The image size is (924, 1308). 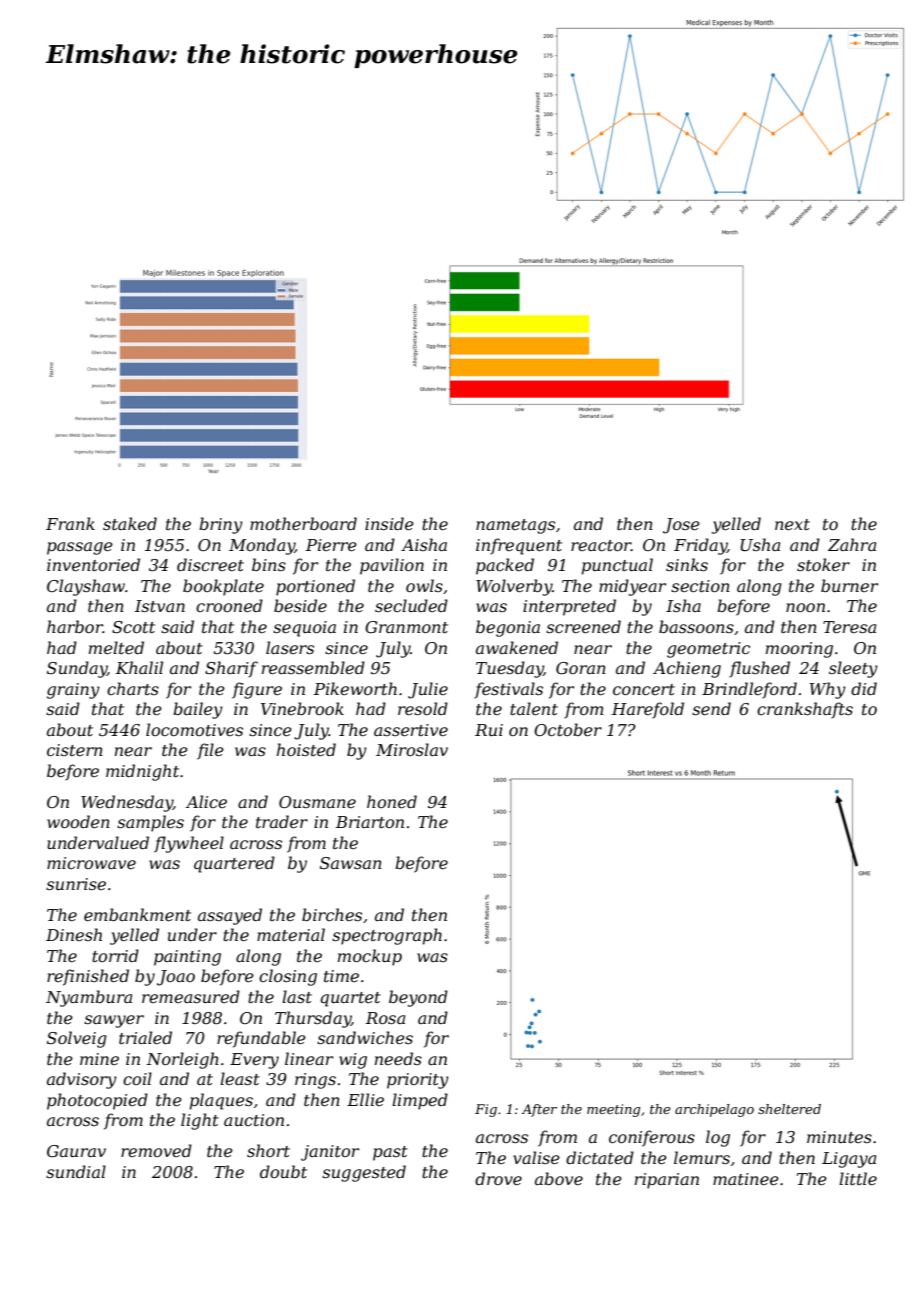 I want to click on briny, so click(x=221, y=525).
